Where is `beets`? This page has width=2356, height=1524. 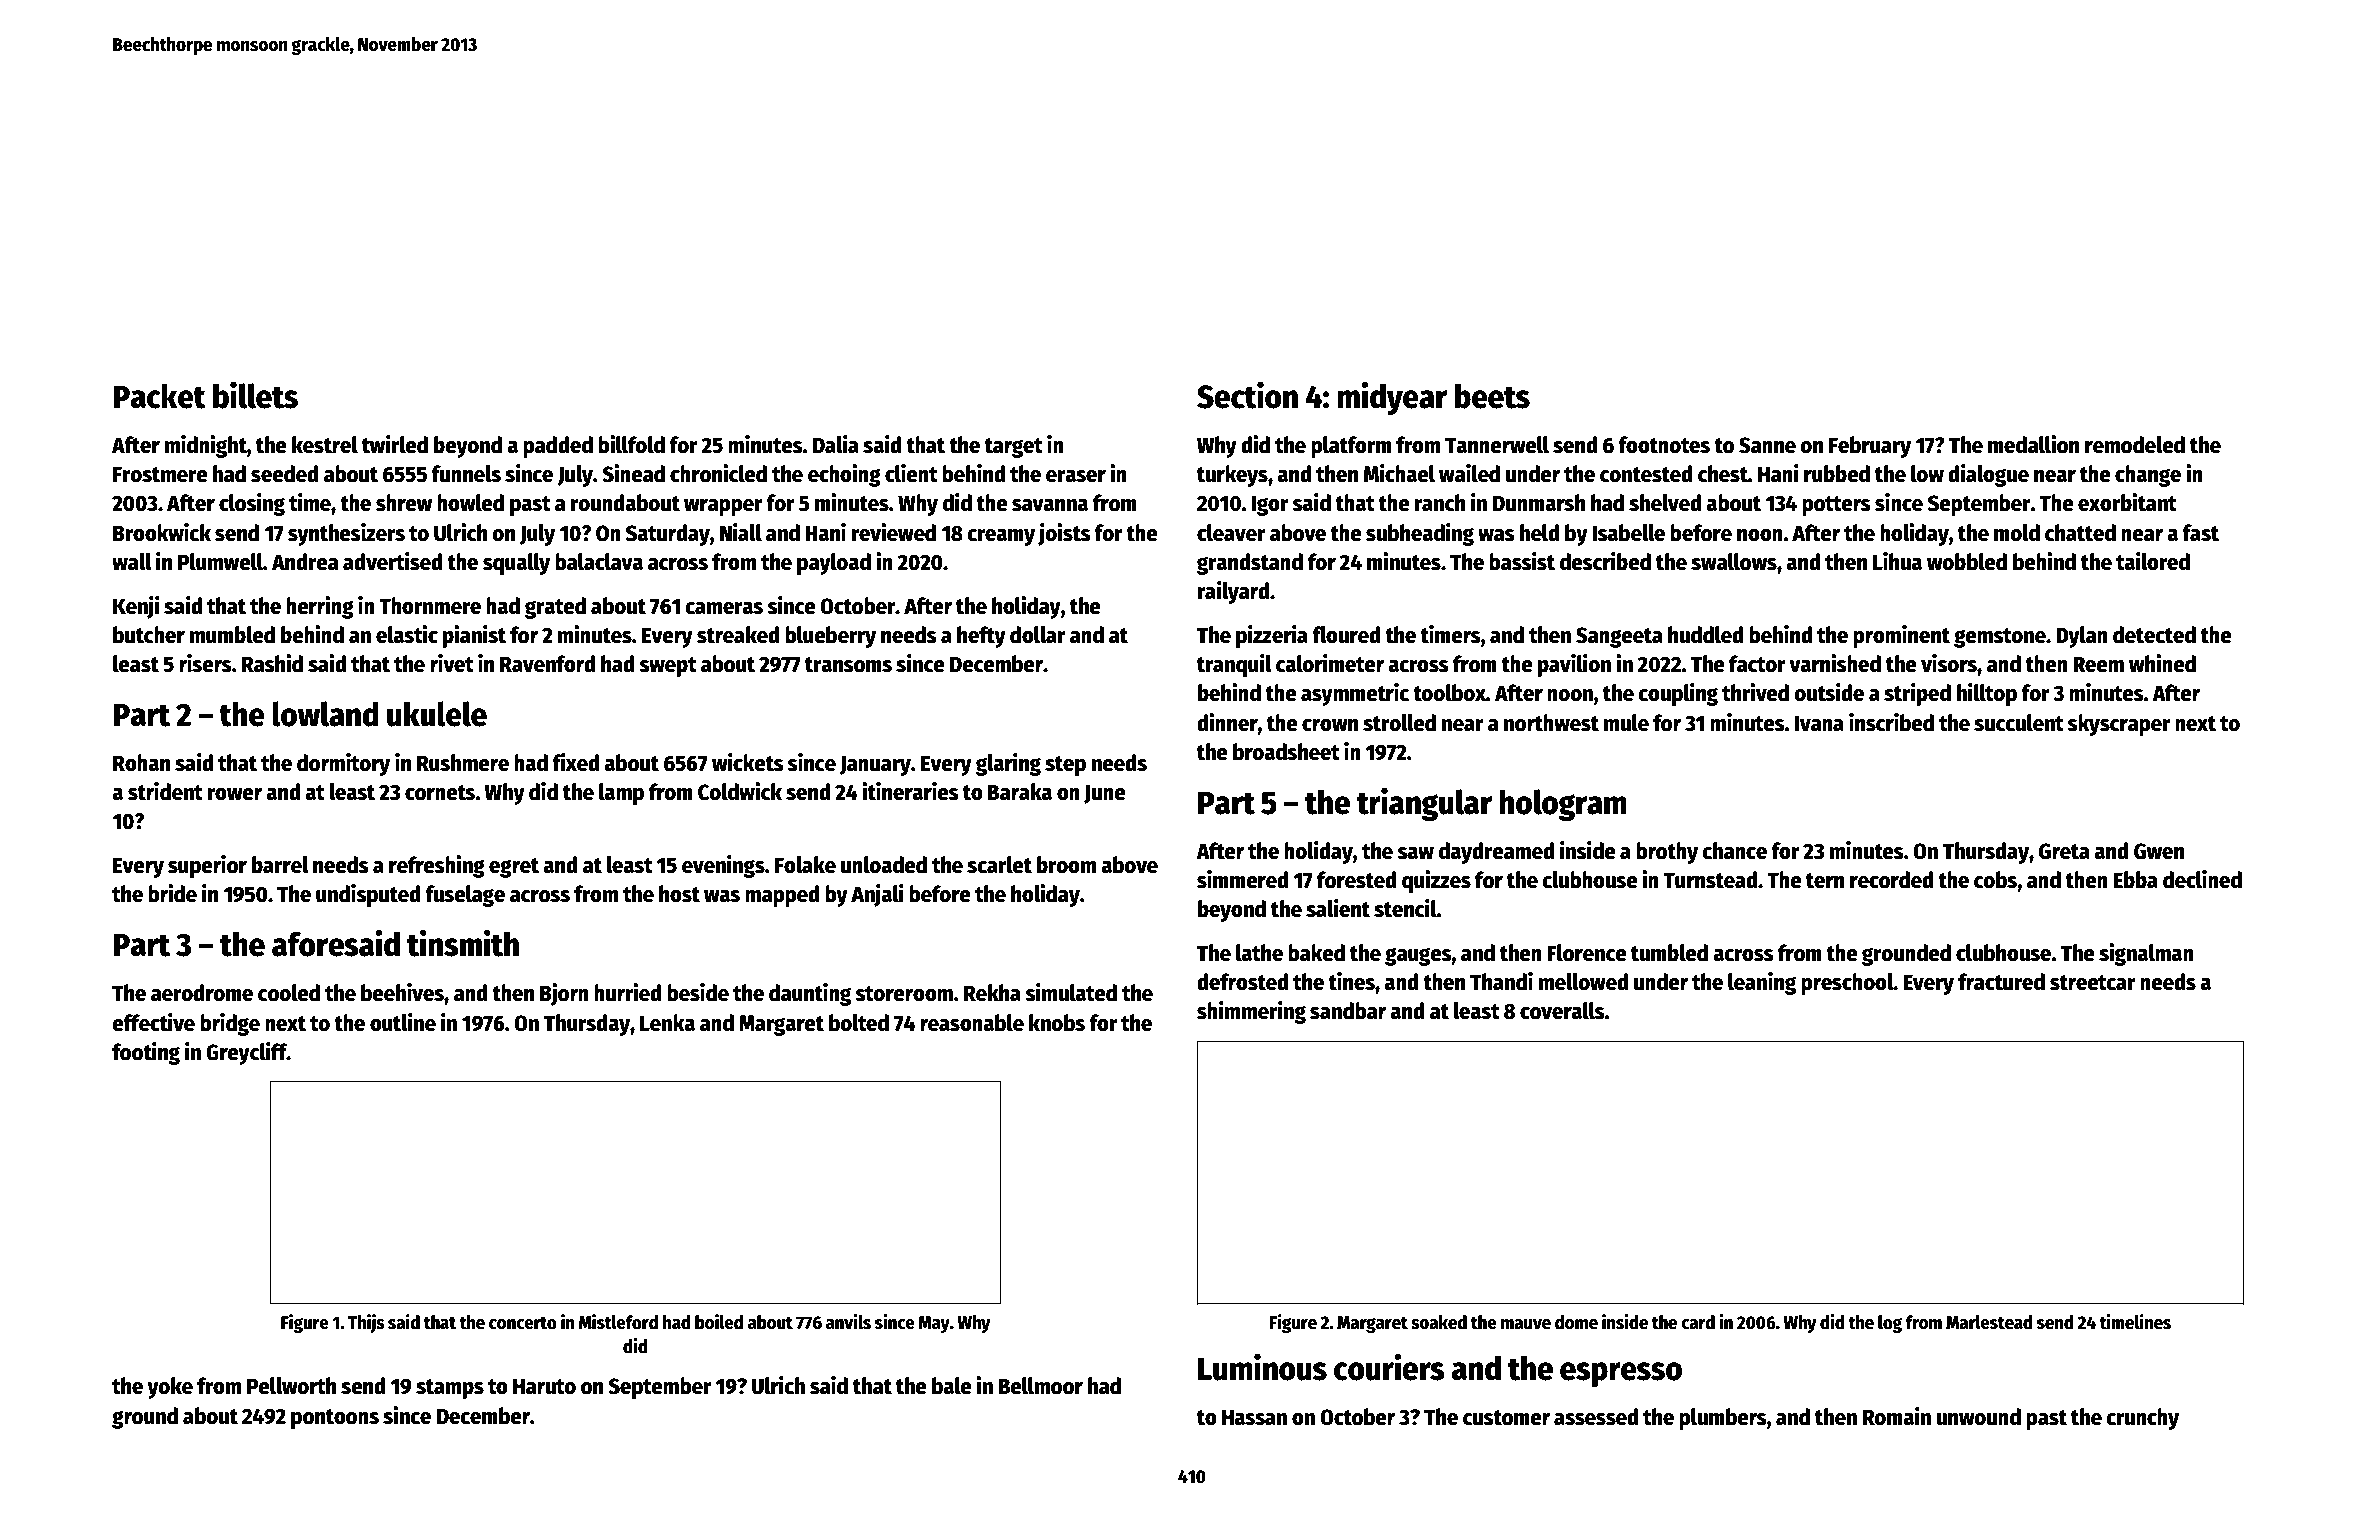 beets is located at coordinates (1492, 396).
